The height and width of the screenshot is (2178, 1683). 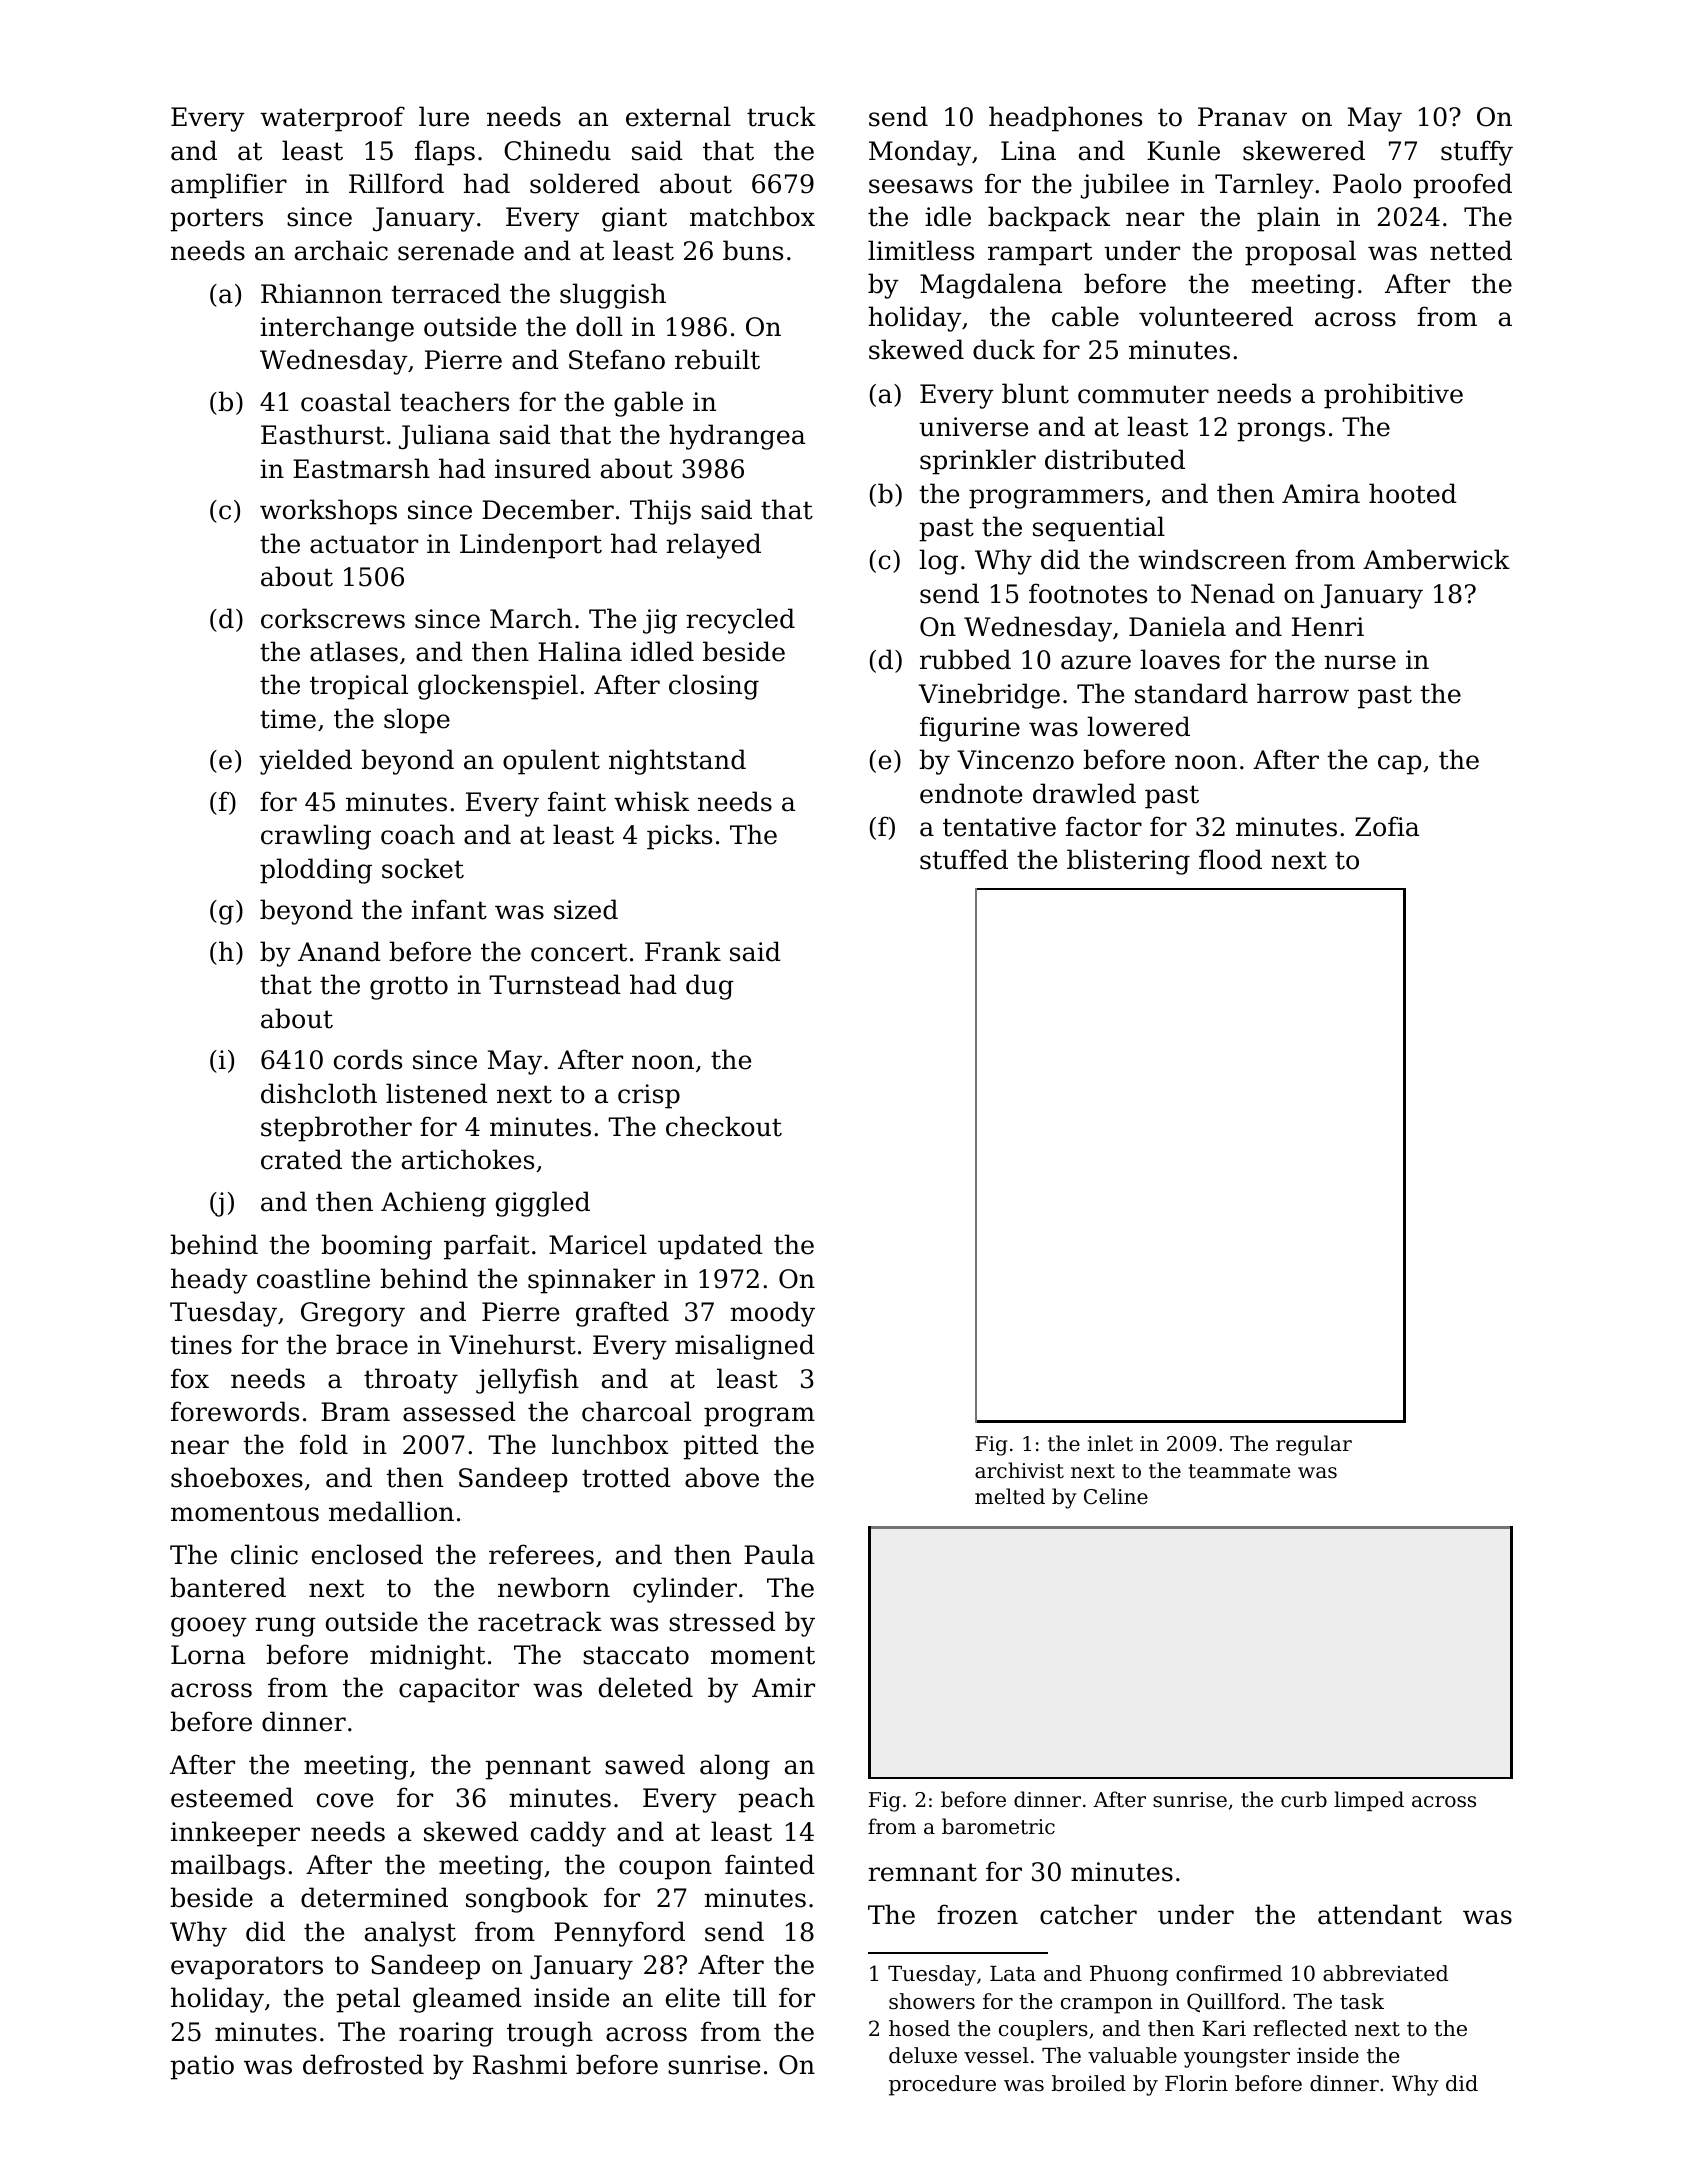 What do you see at coordinates (468, 1159) in the screenshot?
I see `artichokes` at bounding box center [468, 1159].
